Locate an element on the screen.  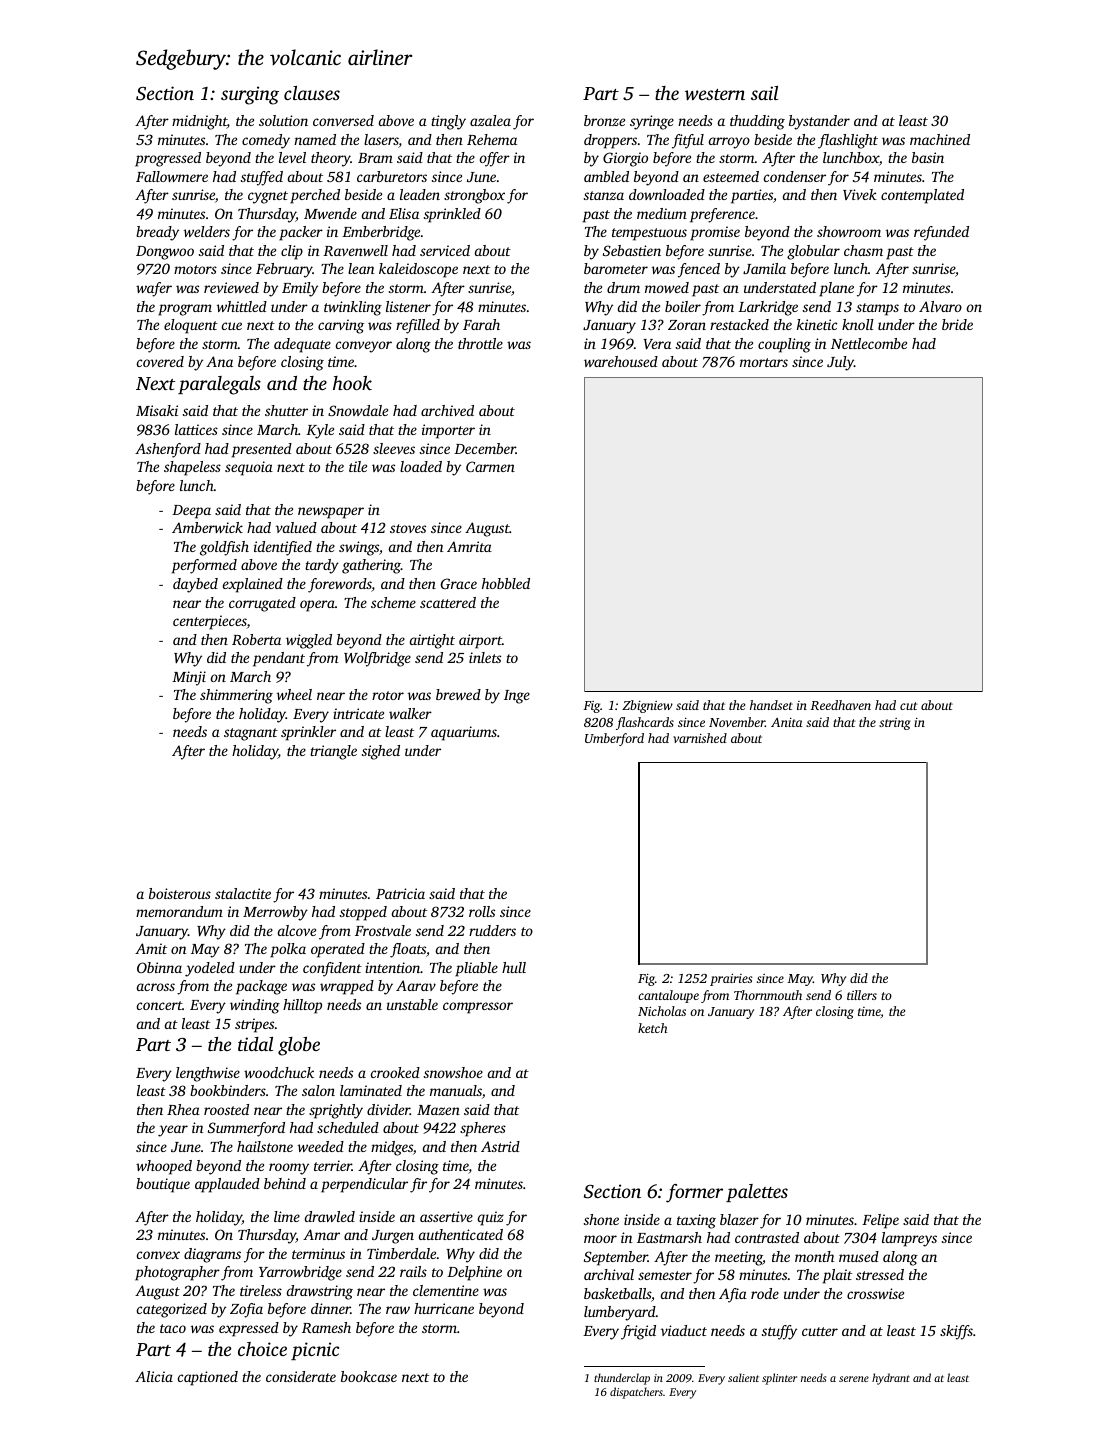
Alicia is located at coordinates (154, 1376).
